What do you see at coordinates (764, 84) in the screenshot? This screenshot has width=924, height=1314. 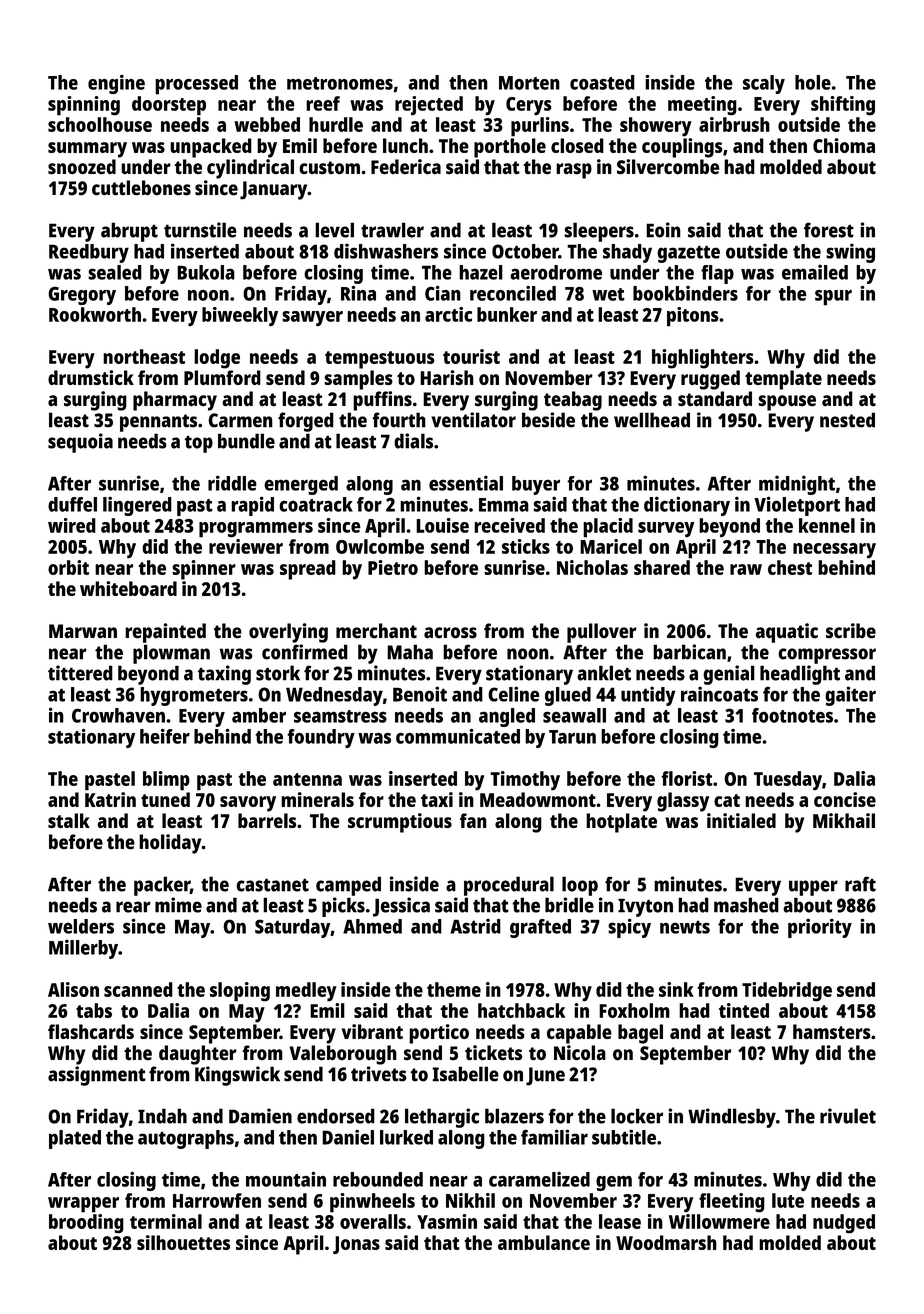 I see `scaly` at bounding box center [764, 84].
